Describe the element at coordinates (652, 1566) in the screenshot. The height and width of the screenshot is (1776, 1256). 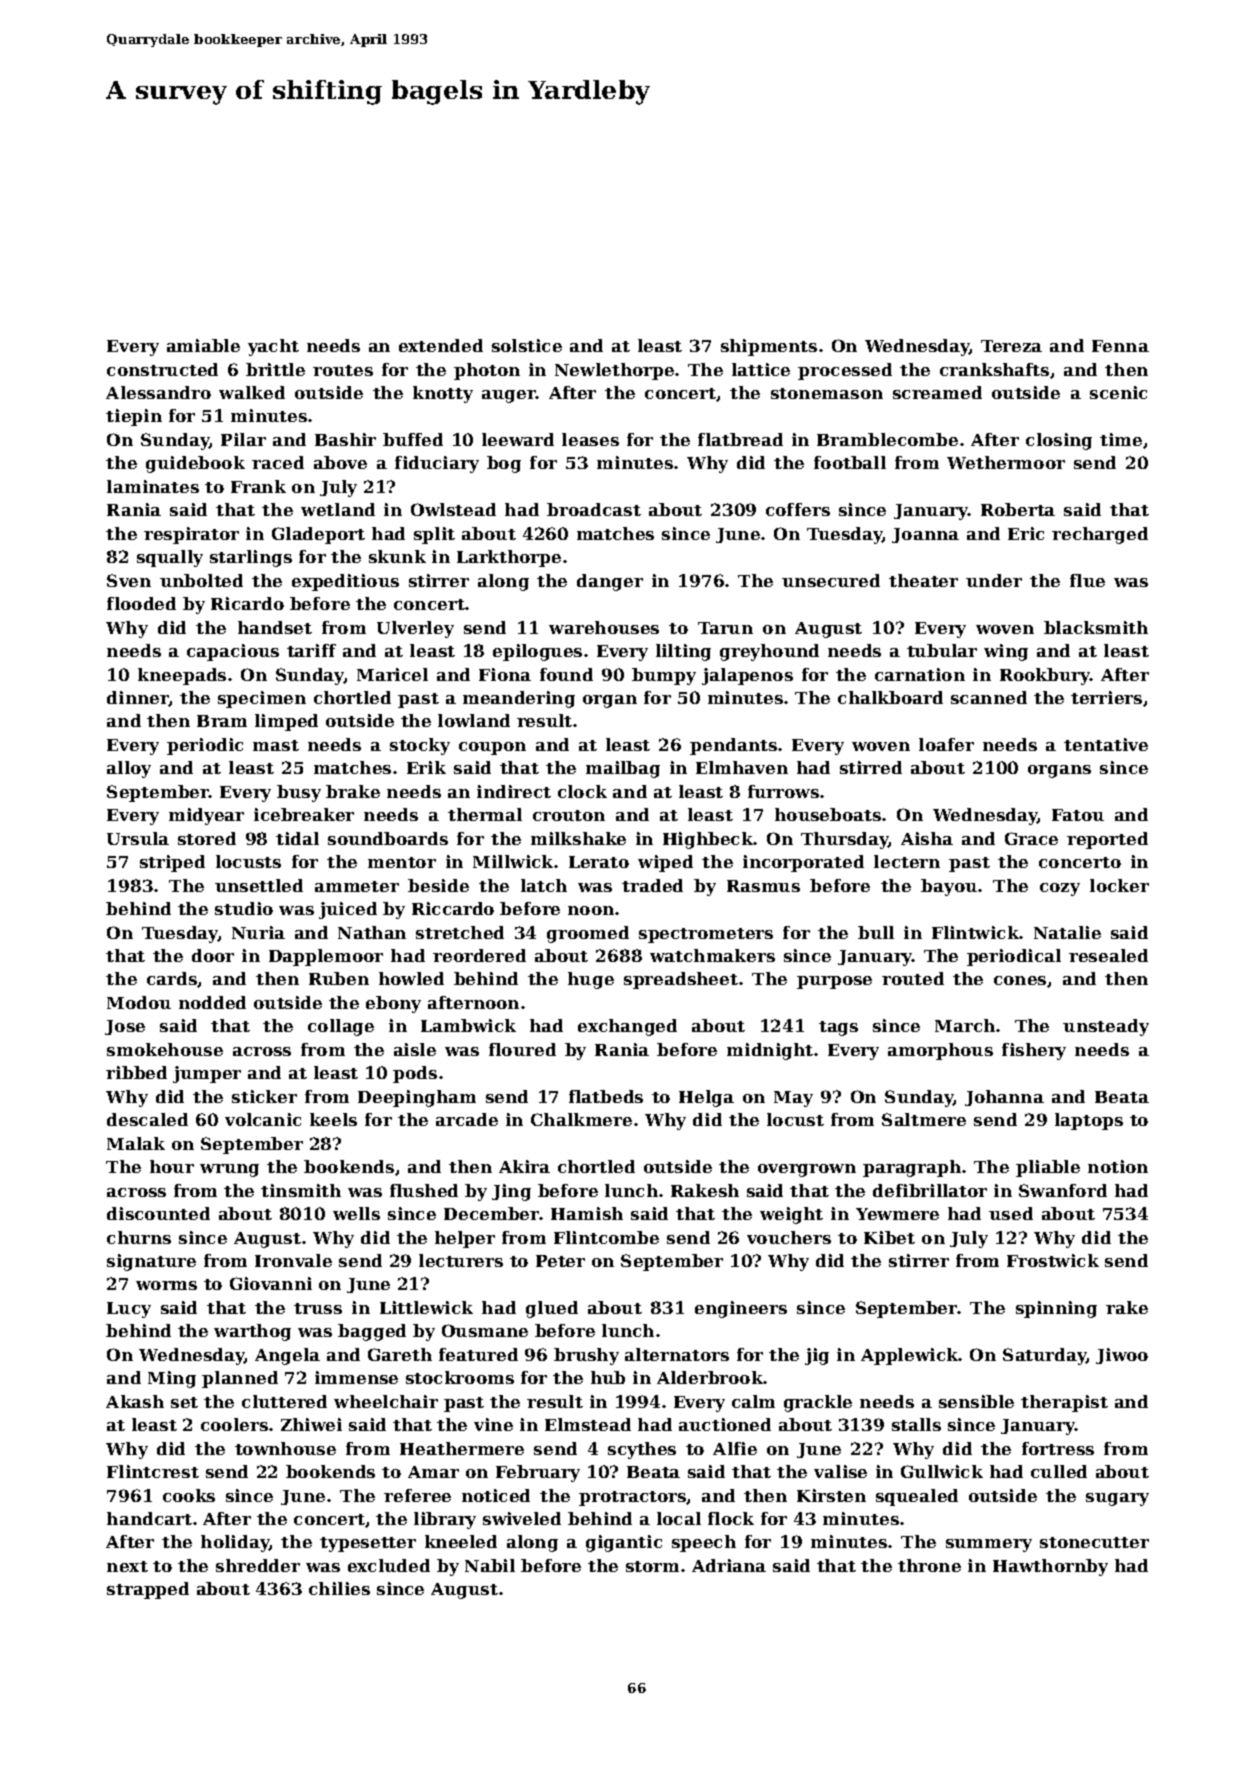
I see `storm` at that location.
